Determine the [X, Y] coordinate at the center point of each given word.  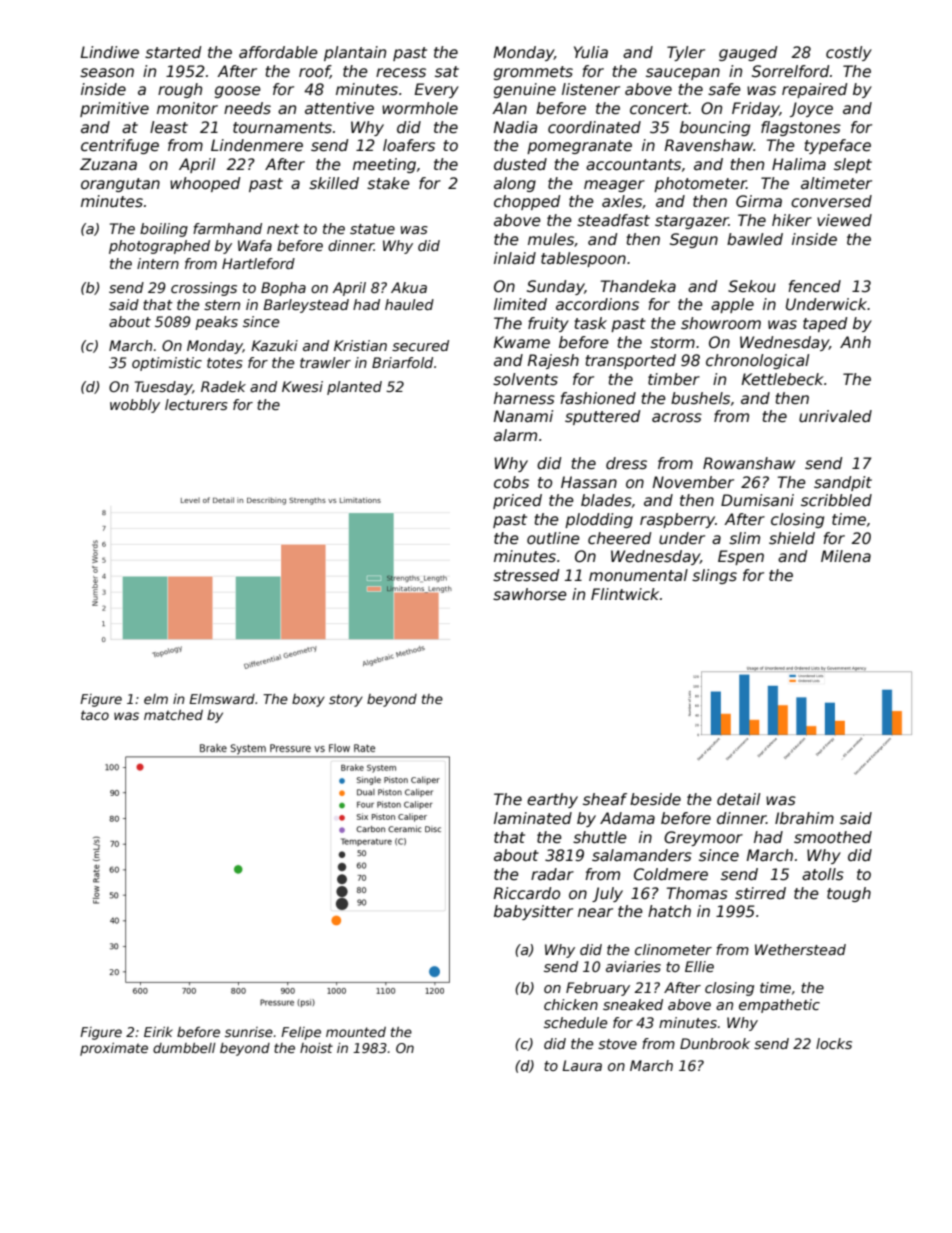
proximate [114, 1049]
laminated [533, 818]
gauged [748, 53]
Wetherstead [800, 949]
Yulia [591, 52]
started [173, 52]
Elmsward [222, 699]
